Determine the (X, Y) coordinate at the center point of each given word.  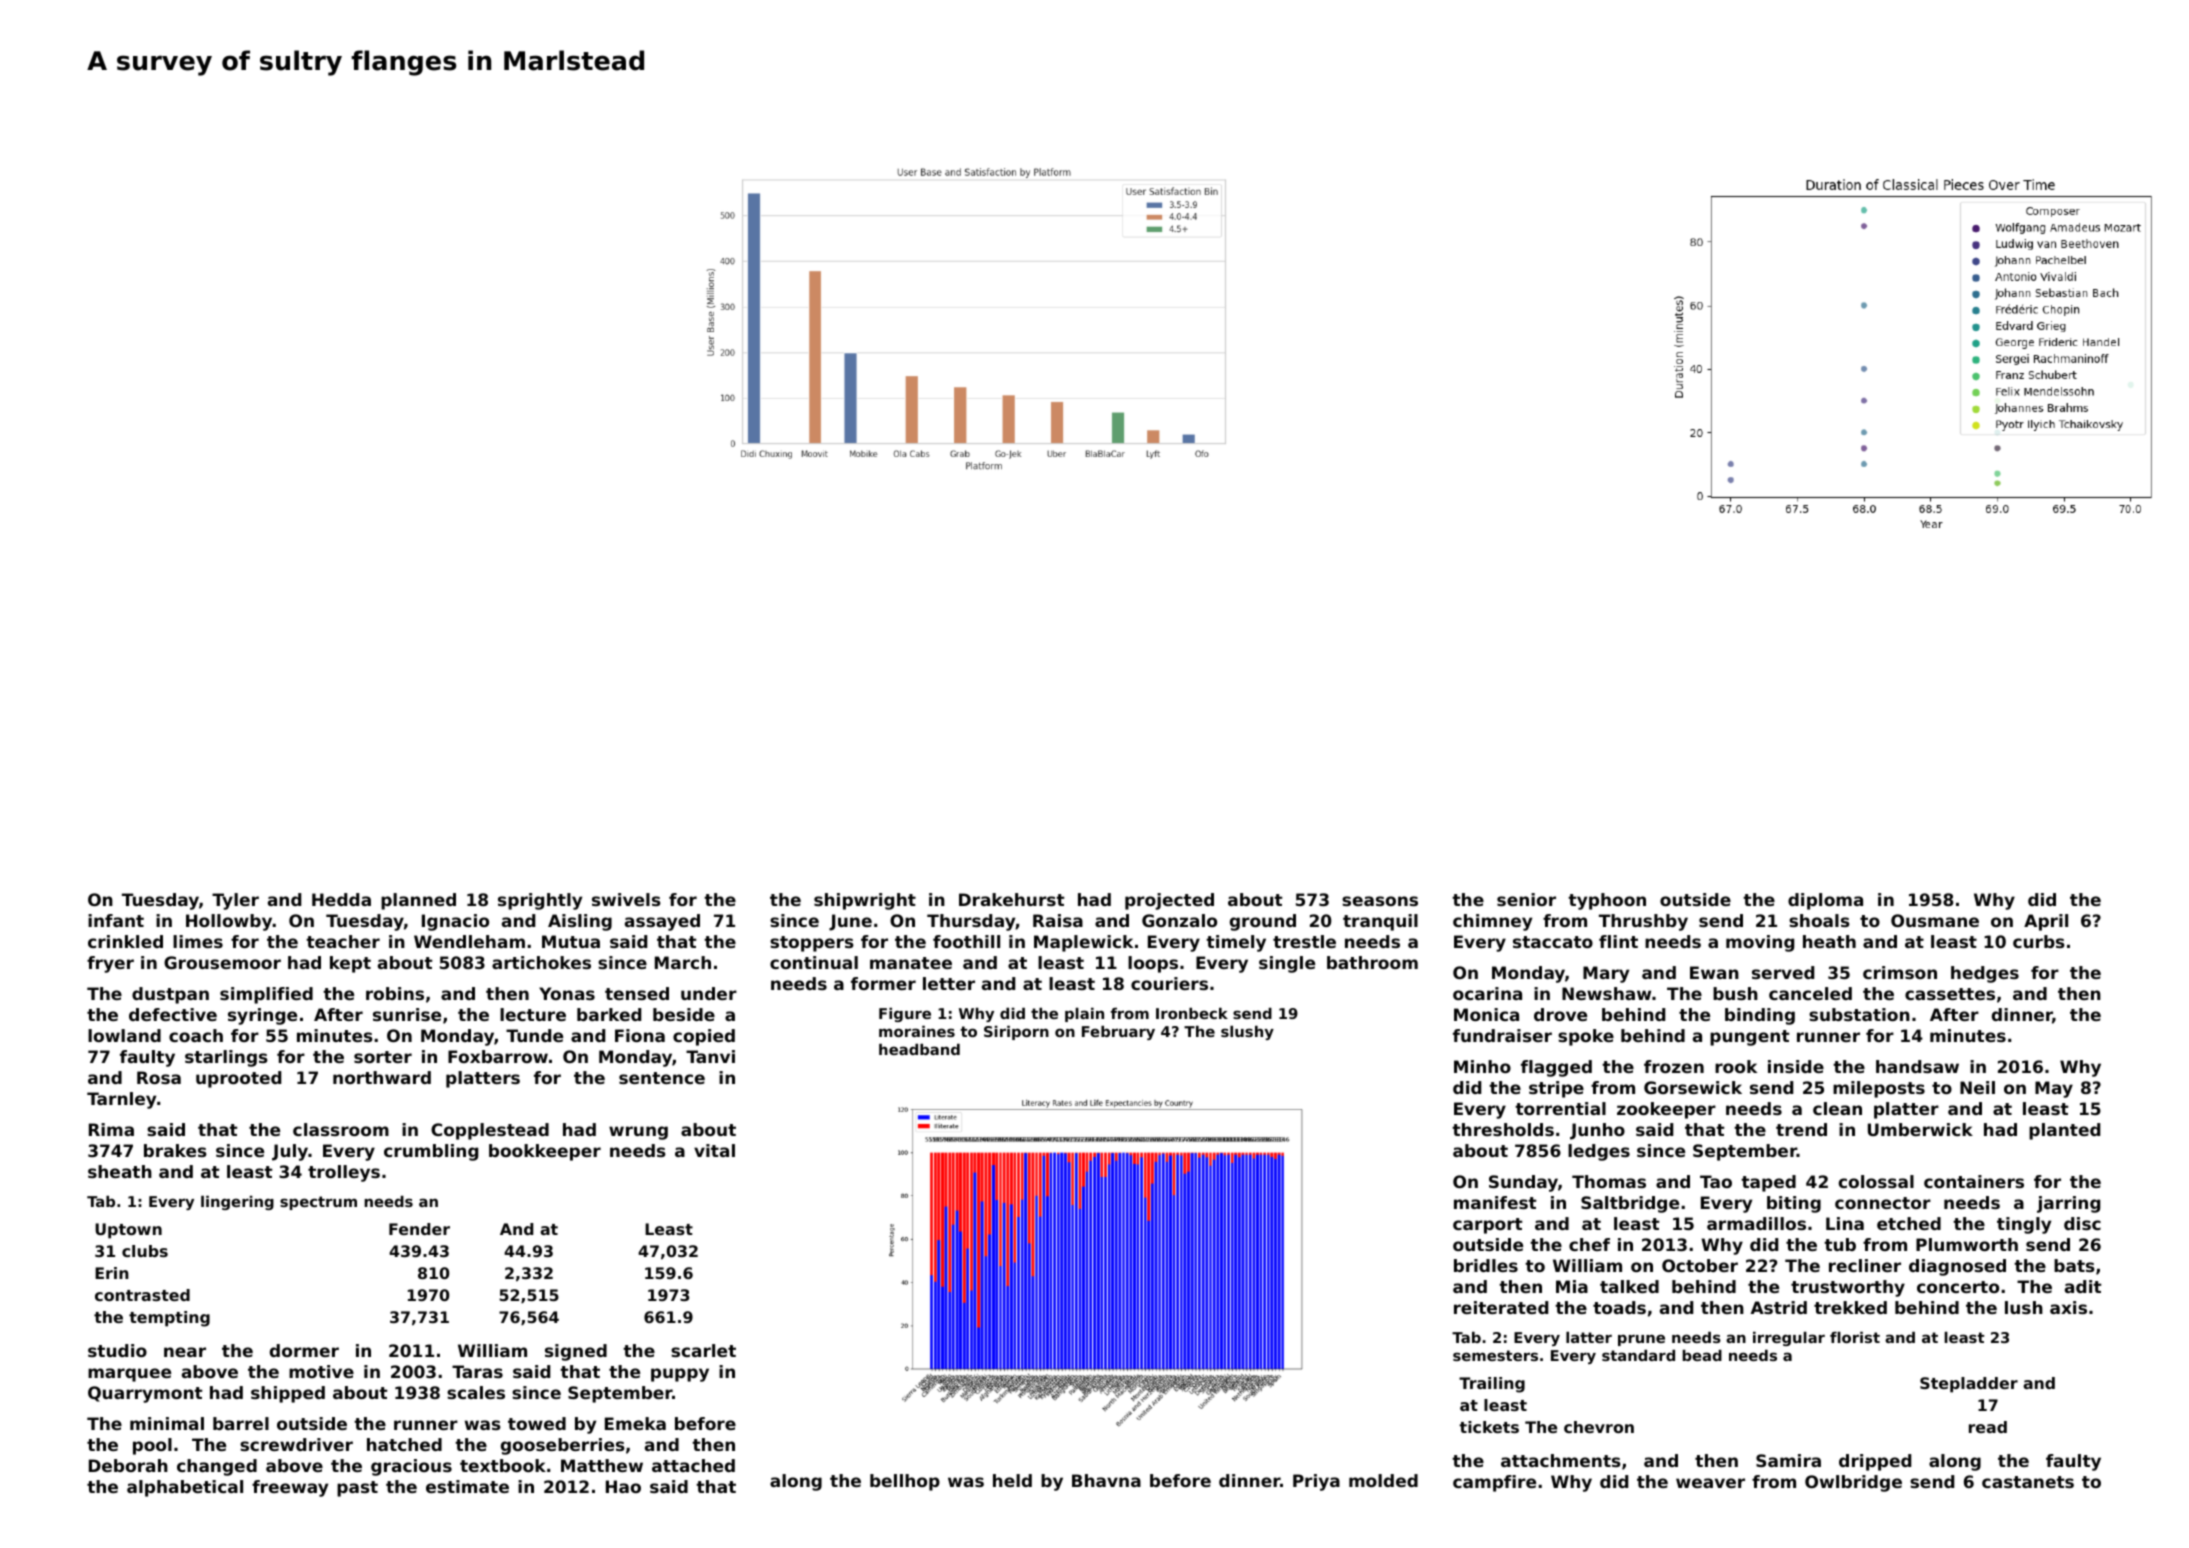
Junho (1597, 1131)
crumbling (431, 1152)
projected (1169, 901)
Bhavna (1106, 1480)
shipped (288, 1394)
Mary (1606, 974)
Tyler (235, 901)
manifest (1495, 1202)
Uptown (128, 1231)
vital (714, 1150)
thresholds (1503, 1129)
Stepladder (1969, 1385)
